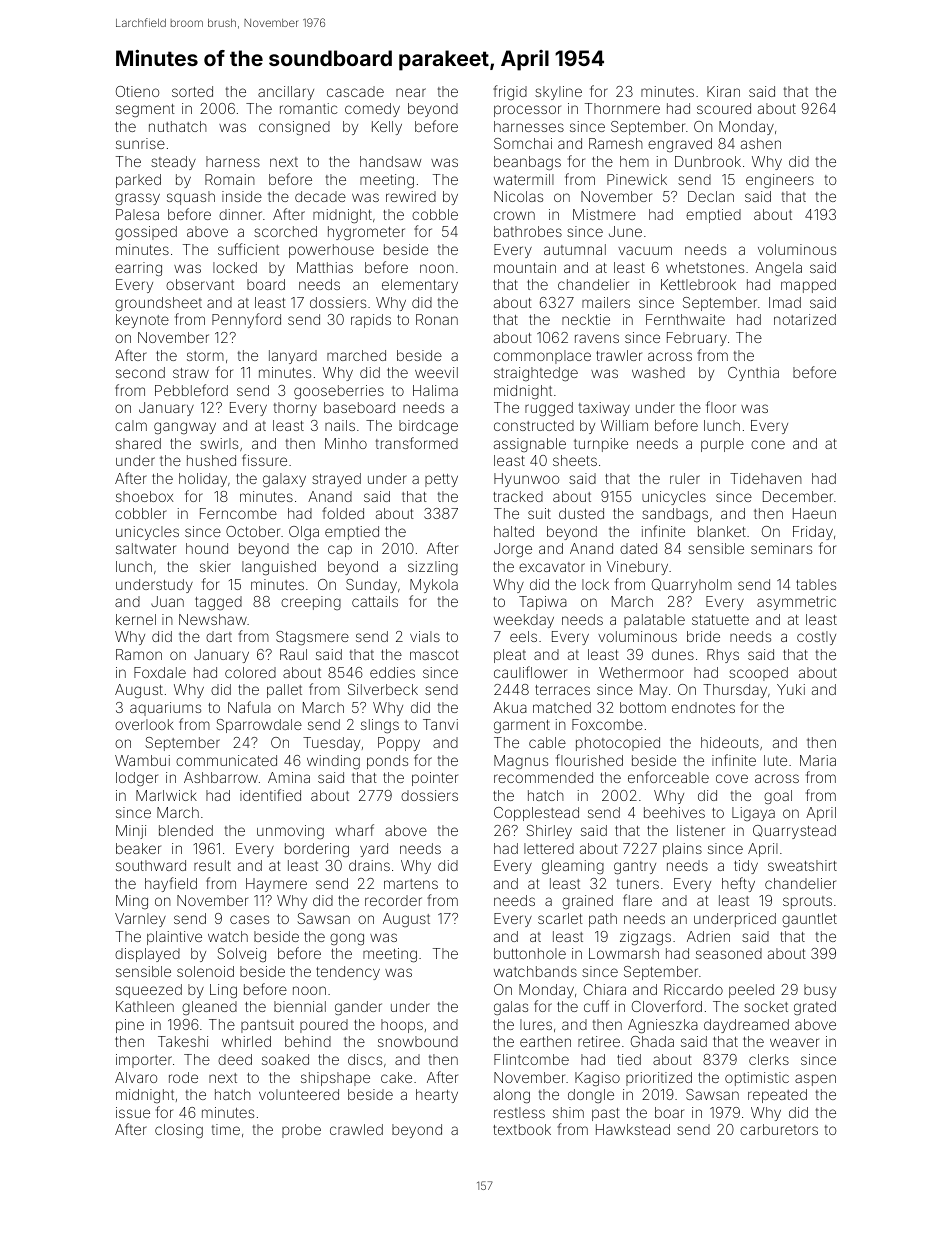 The image size is (952, 1233). I want to click on Quarryholm, so click(692, 586).
